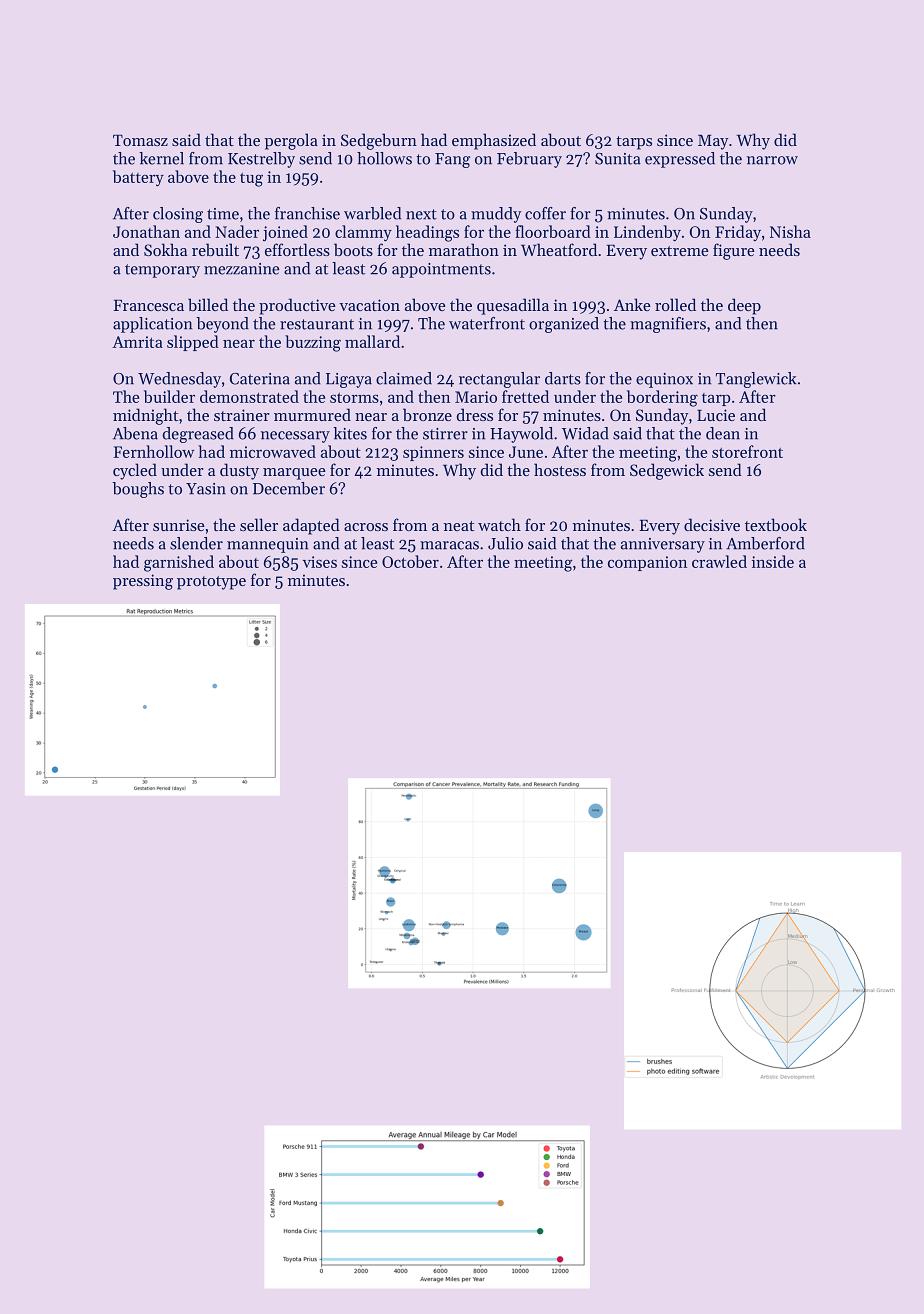  I want to click on neat, so click(459, 526).
